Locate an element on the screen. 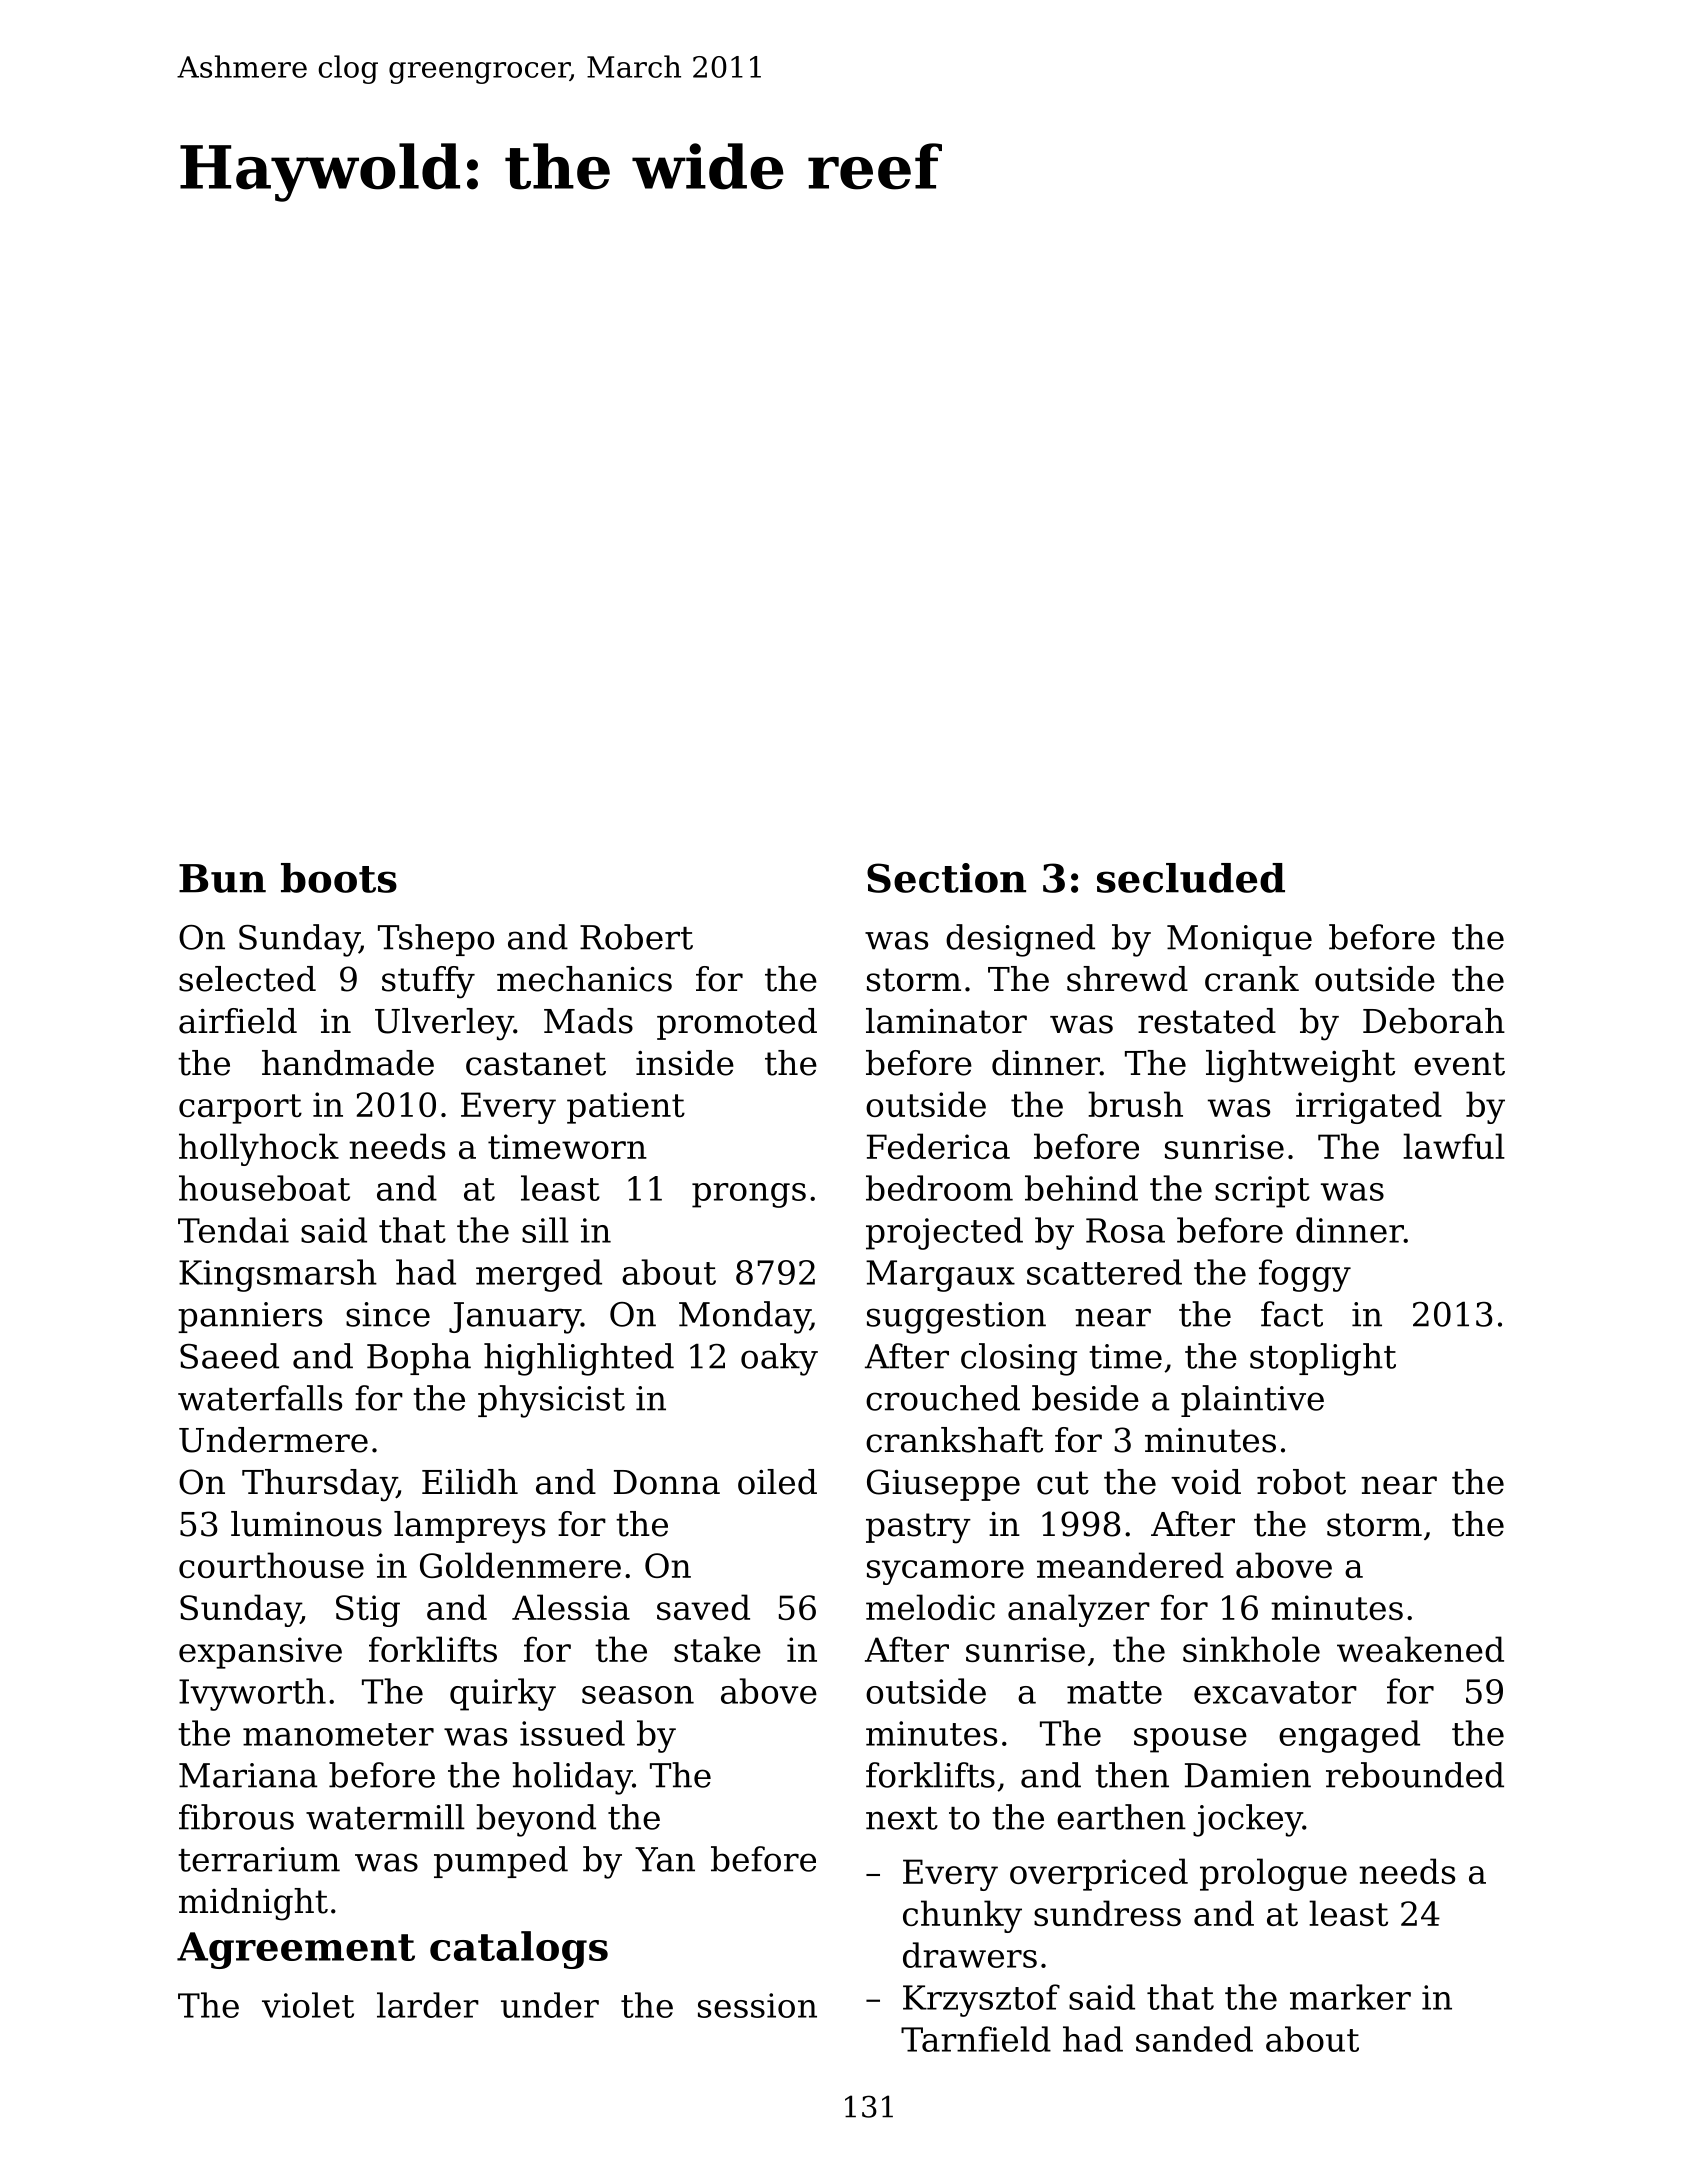 The height and width of the screenshot is (2178, 1683). violet is located at coordinates (308, 2005).
